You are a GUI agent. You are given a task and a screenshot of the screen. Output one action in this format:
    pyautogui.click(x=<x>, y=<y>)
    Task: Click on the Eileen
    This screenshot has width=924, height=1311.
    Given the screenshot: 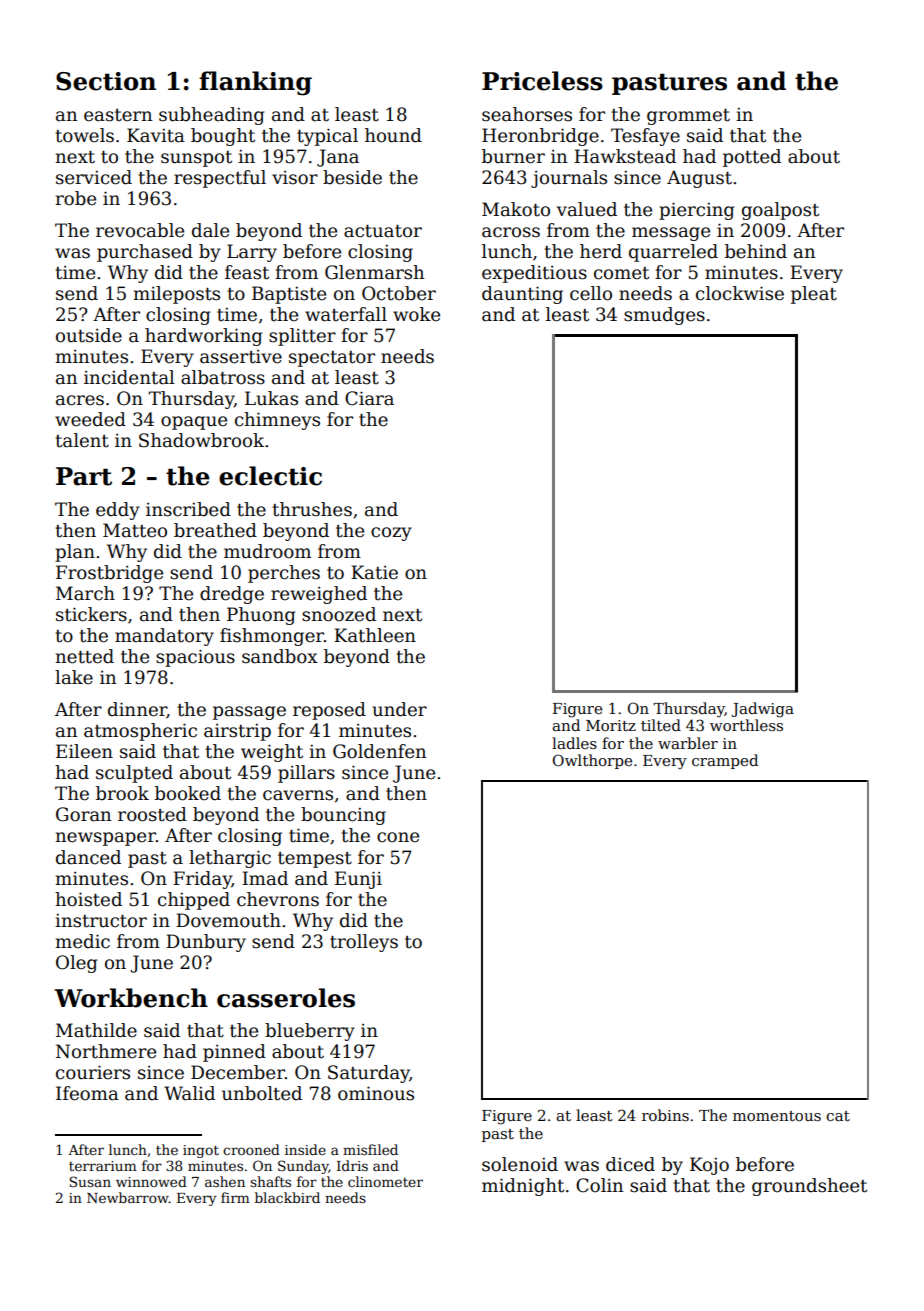 What is the action you would take?
    pyautogui.click(x=84, y=751)
